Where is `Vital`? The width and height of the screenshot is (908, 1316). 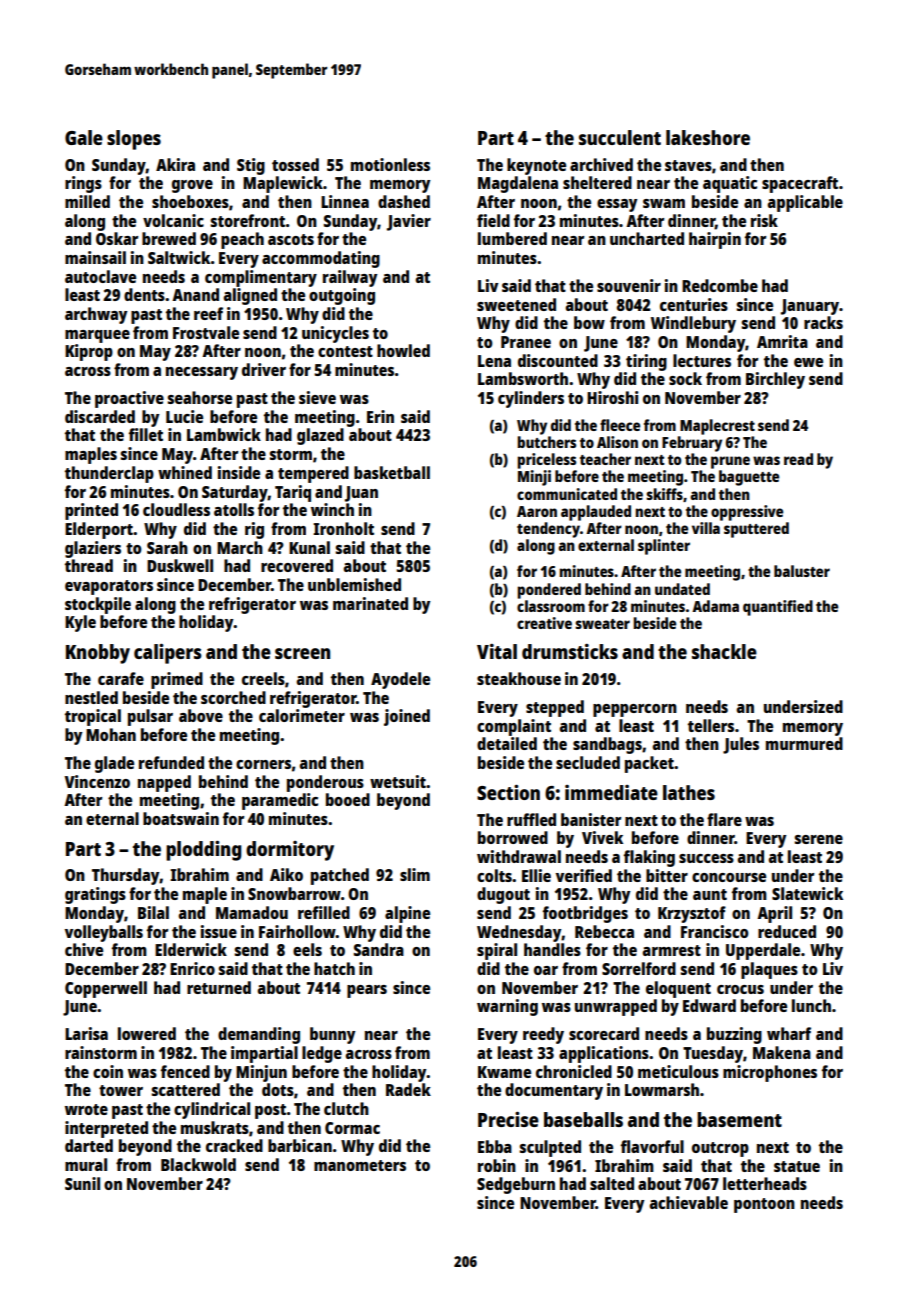 Vital is located at coordinates (497, 651).
